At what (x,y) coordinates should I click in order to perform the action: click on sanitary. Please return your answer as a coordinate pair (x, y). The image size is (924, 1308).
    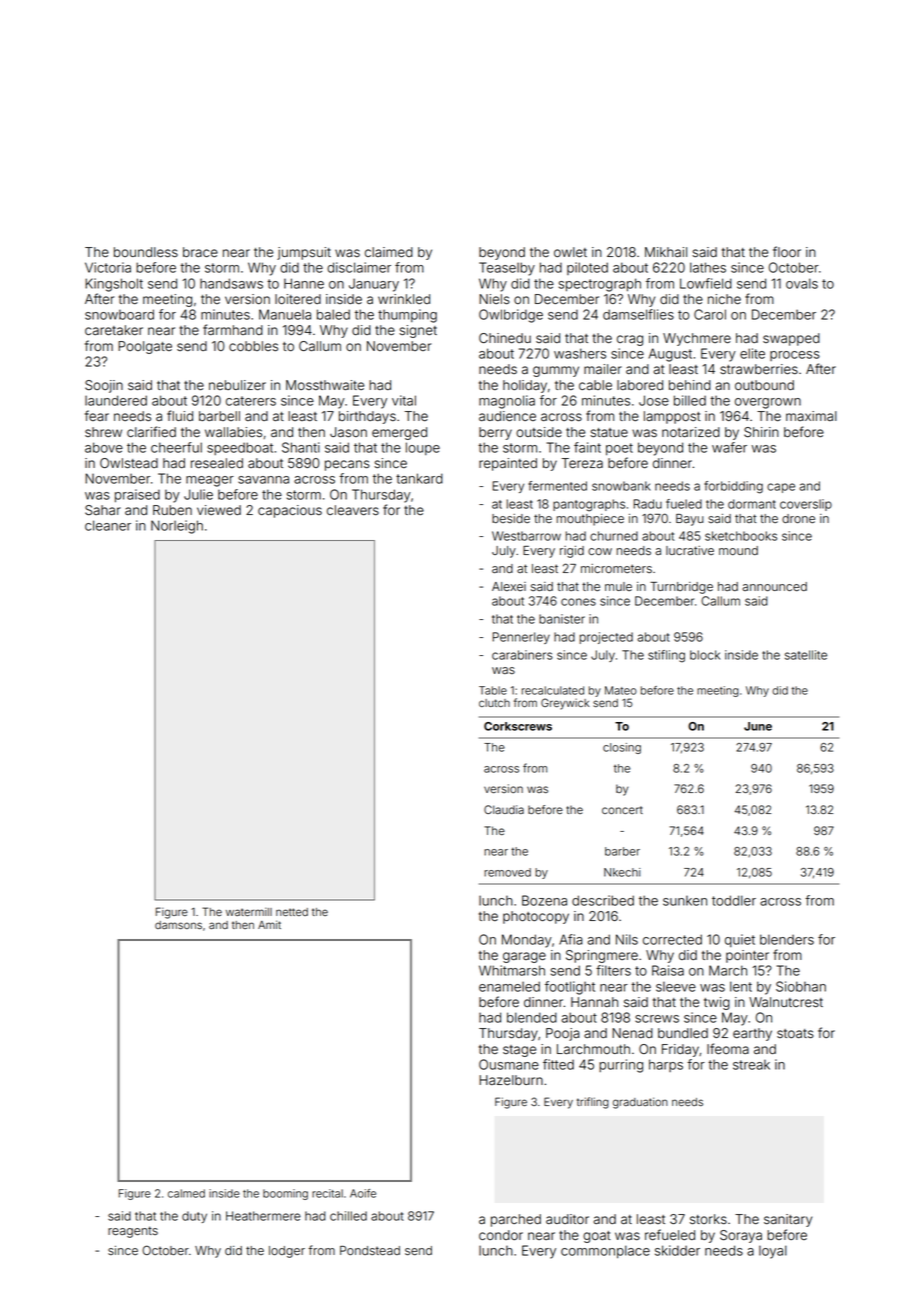
    Looking at the image, I should click on (788, 1220).
